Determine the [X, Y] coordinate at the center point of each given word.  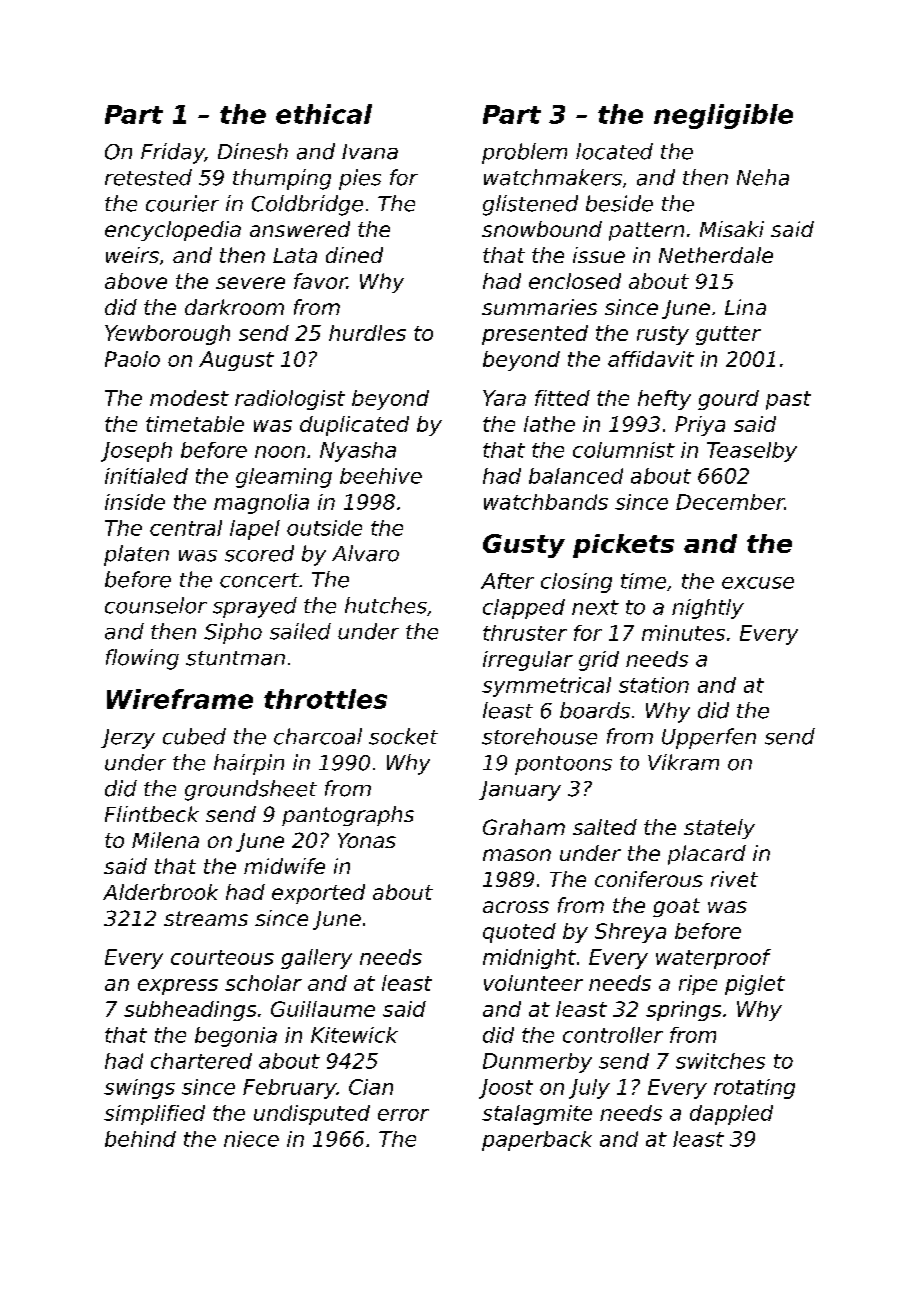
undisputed [312, 1115]
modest [189, 398]
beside [619, 203]
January [520, 791]
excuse [758, 583]
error [403, 1115]
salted [605, 827]
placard [707, 855]
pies [360, 179]
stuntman [235, 658]
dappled [731, 1115]
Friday [173, 153]
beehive [381, 476]
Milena [165, 840]
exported [318, 894]
